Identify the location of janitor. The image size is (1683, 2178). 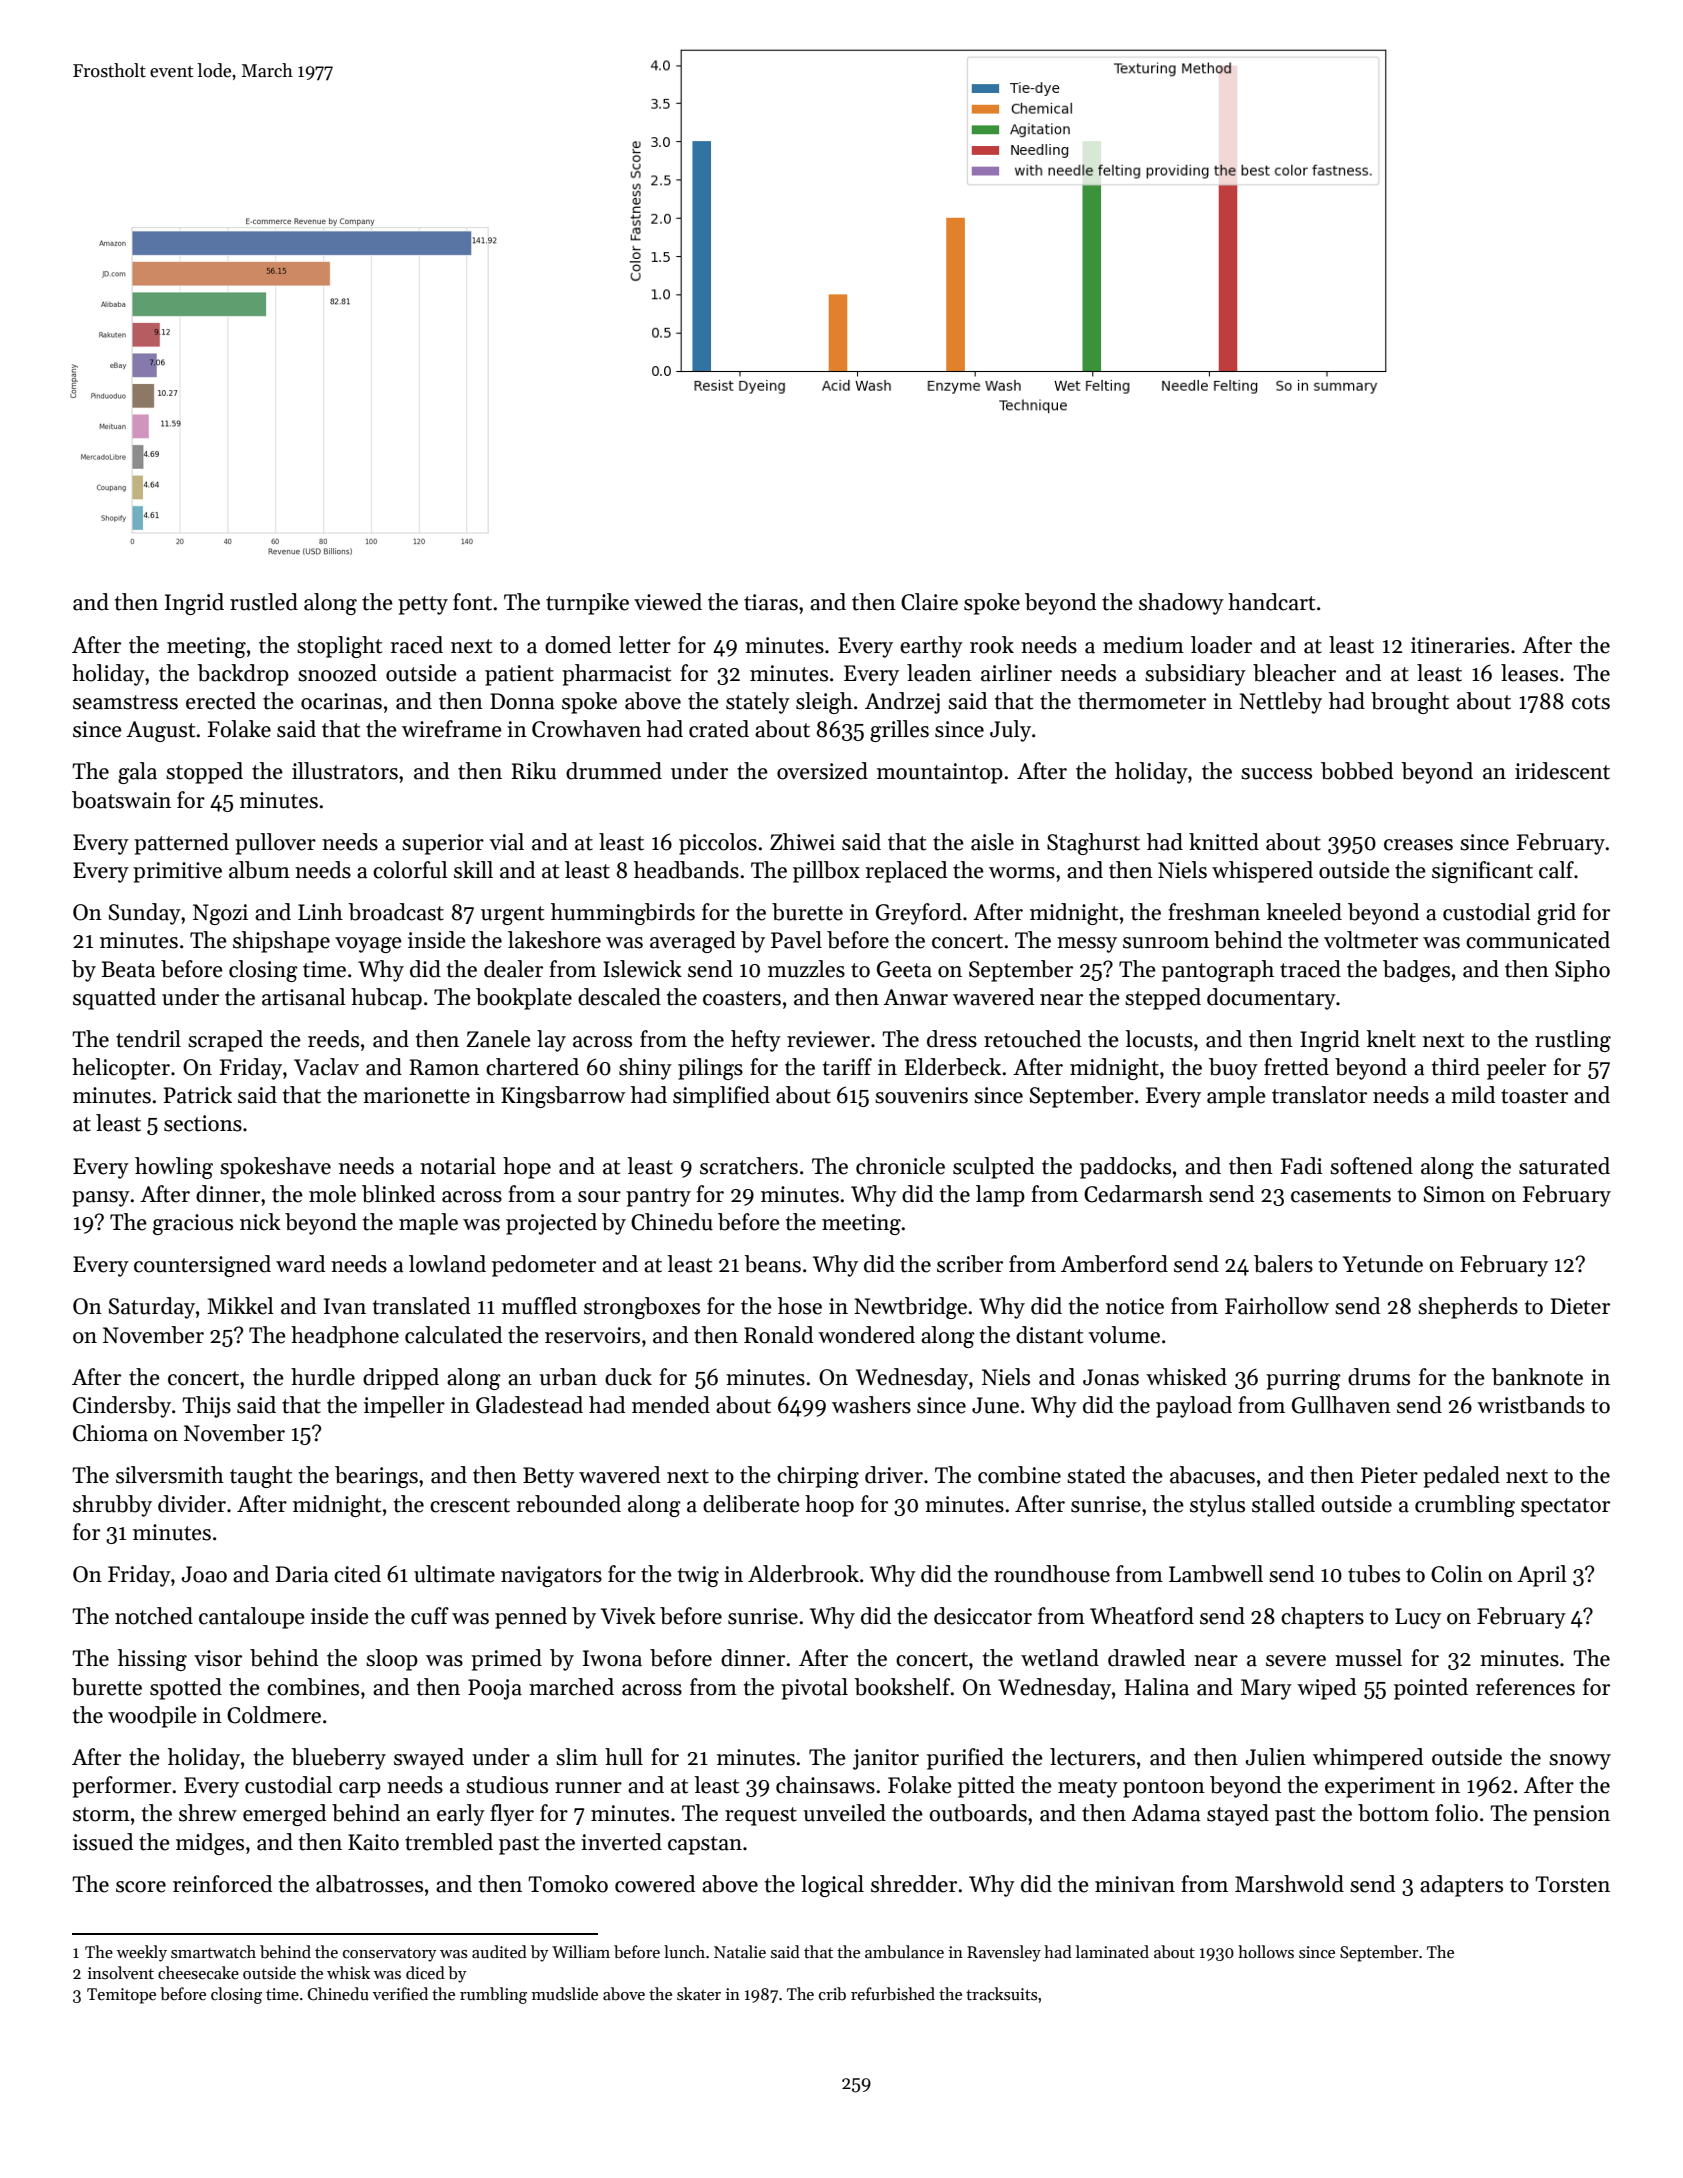
(886, 1759).
